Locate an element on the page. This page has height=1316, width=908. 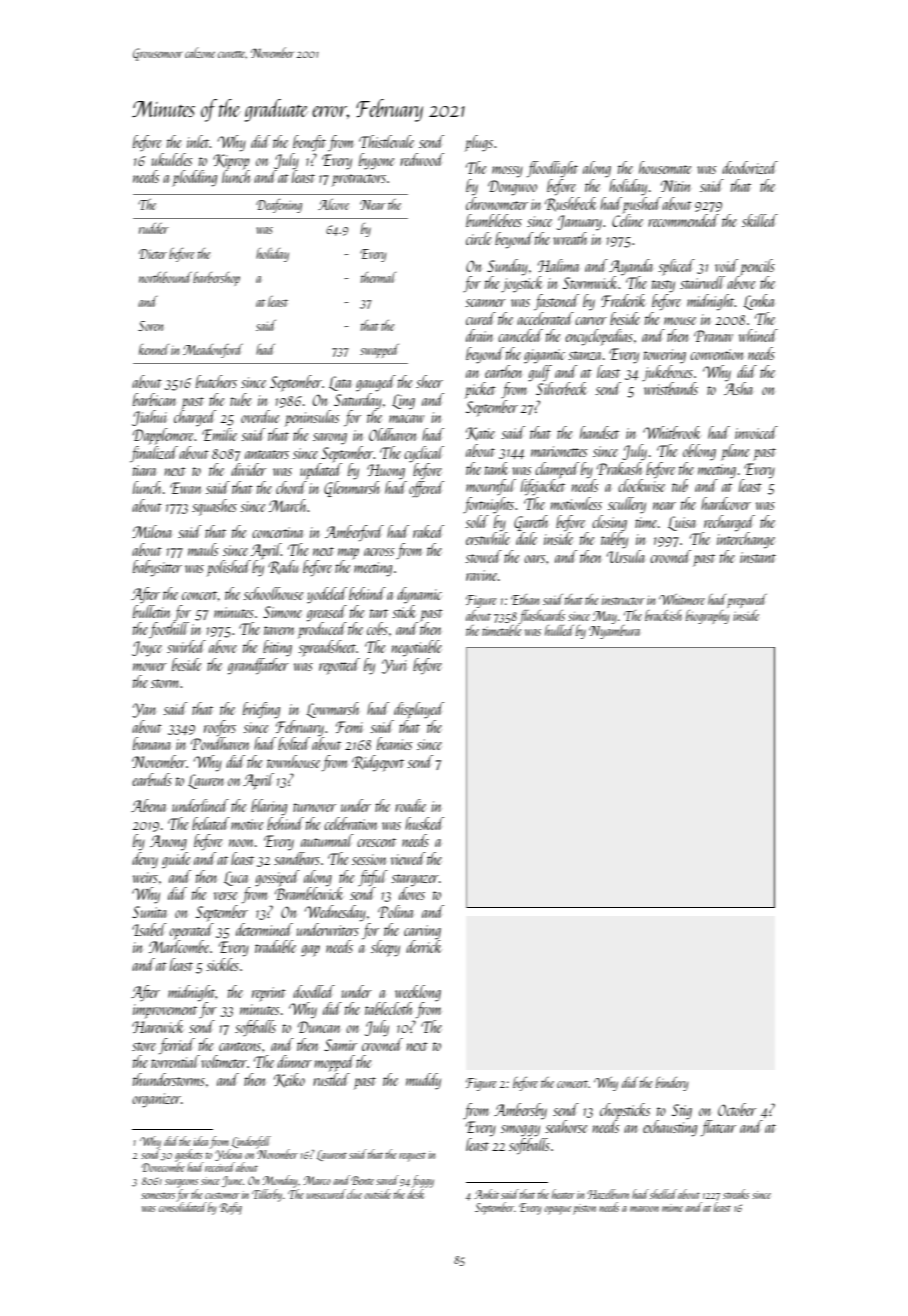
Marco is located at coordinates (317, 1180).
